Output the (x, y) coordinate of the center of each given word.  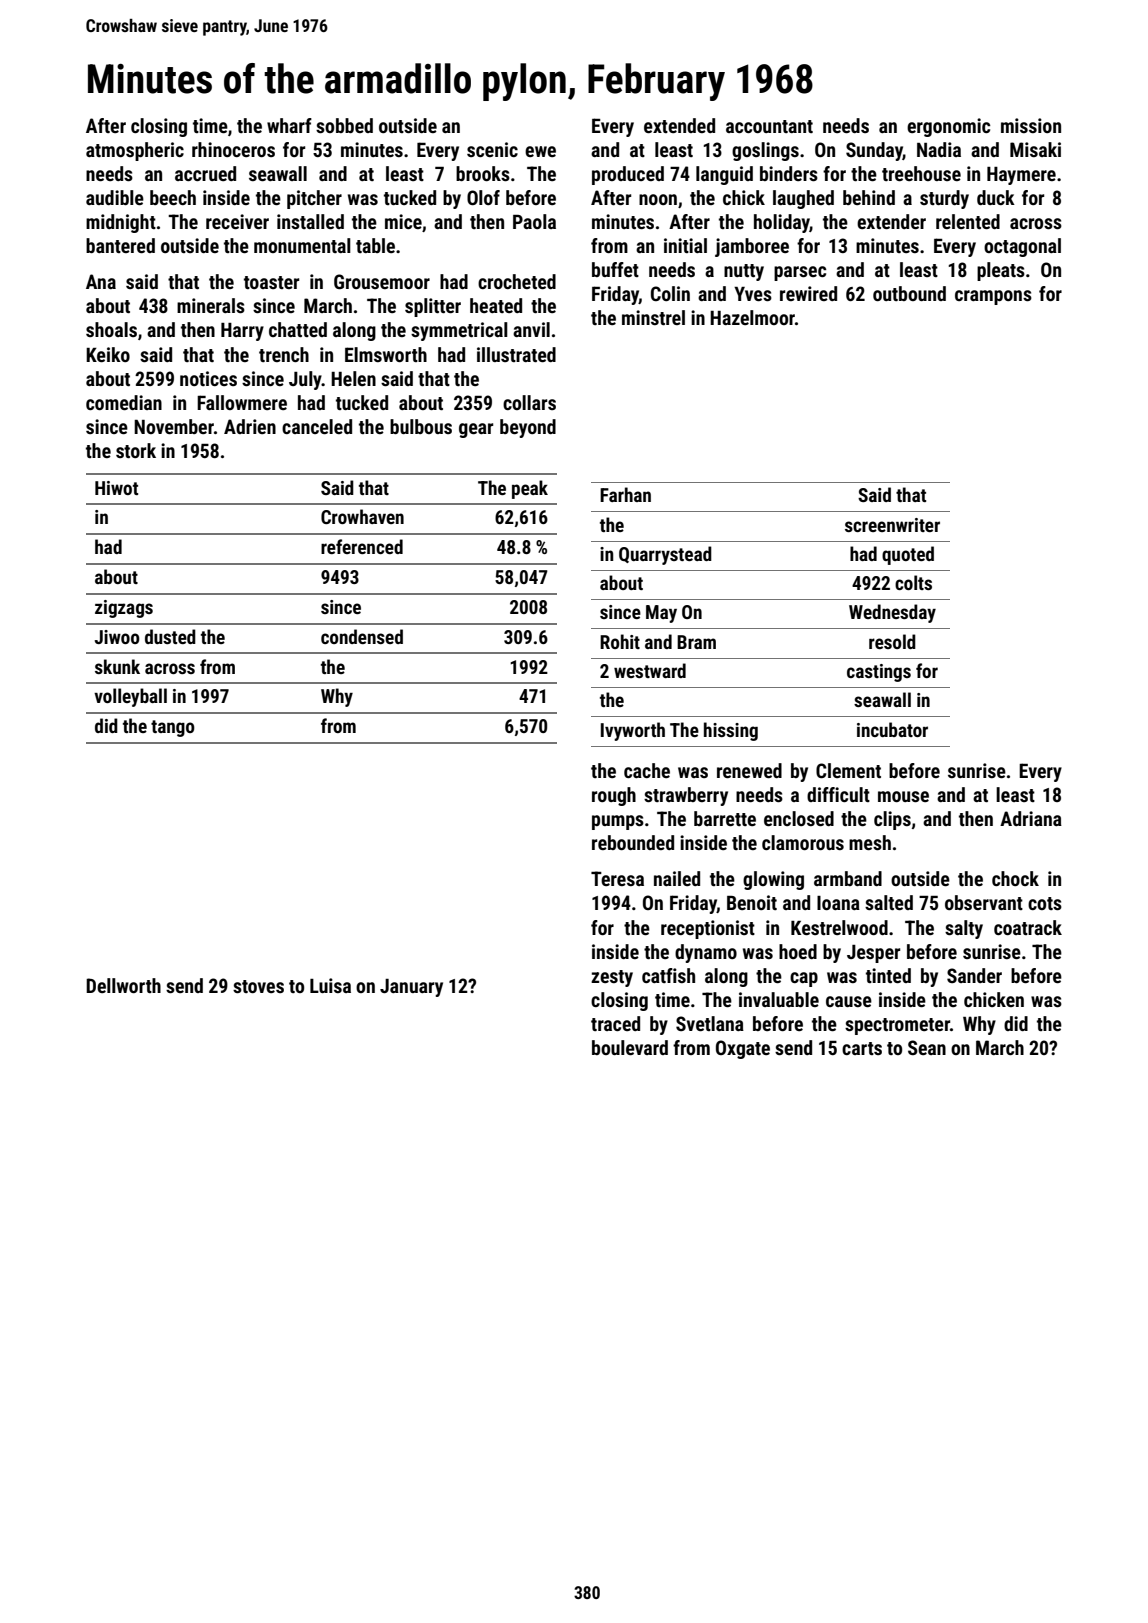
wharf (289, 125)
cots (1045, 903)
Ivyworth (633, 731)
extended (679, 125)
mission (1031, 125)
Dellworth (123, 985)
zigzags (124, 609)
